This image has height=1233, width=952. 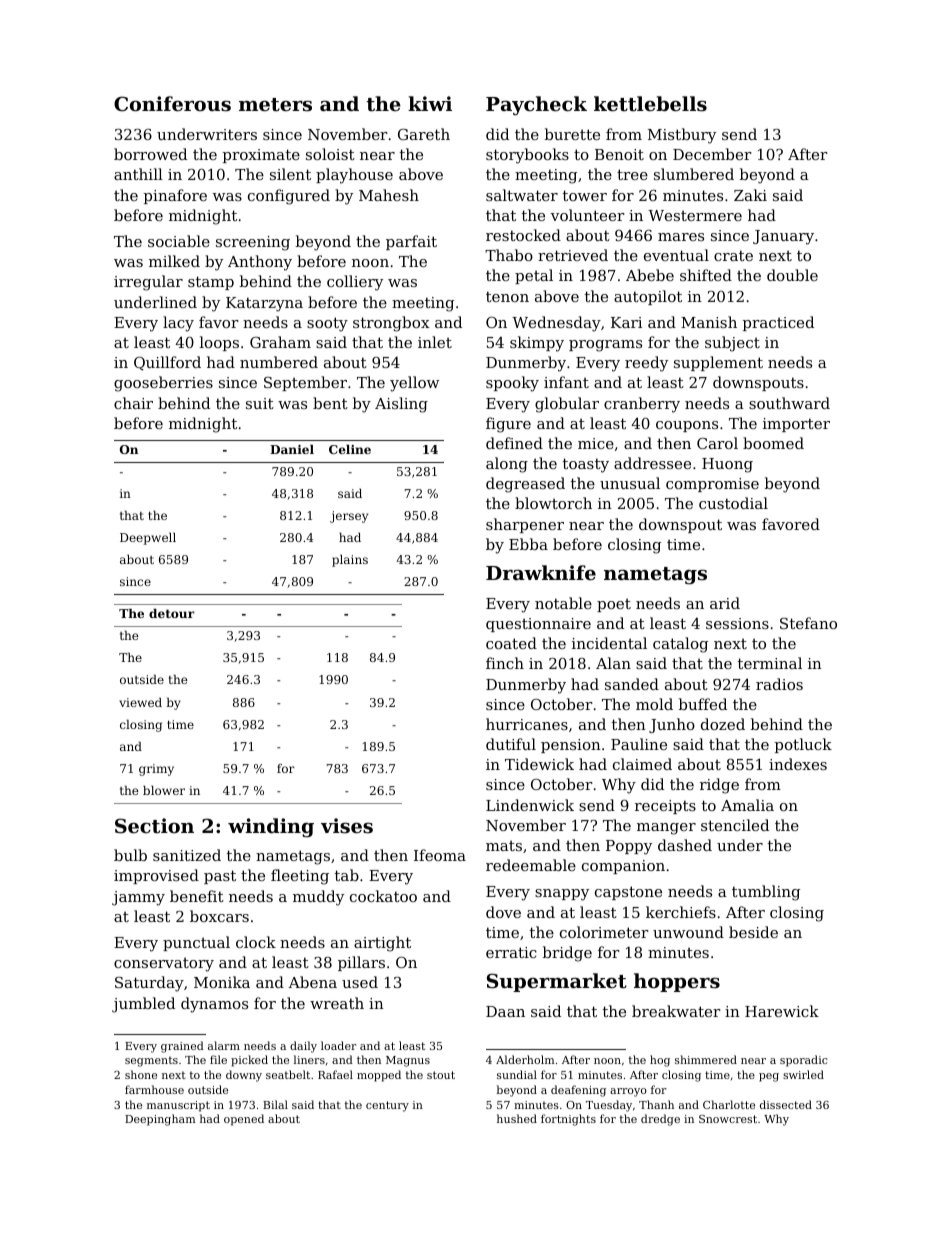 What do you see at coordinates (676, 255) in the image?
I see `eventual` at bounding box center [676, 255].
